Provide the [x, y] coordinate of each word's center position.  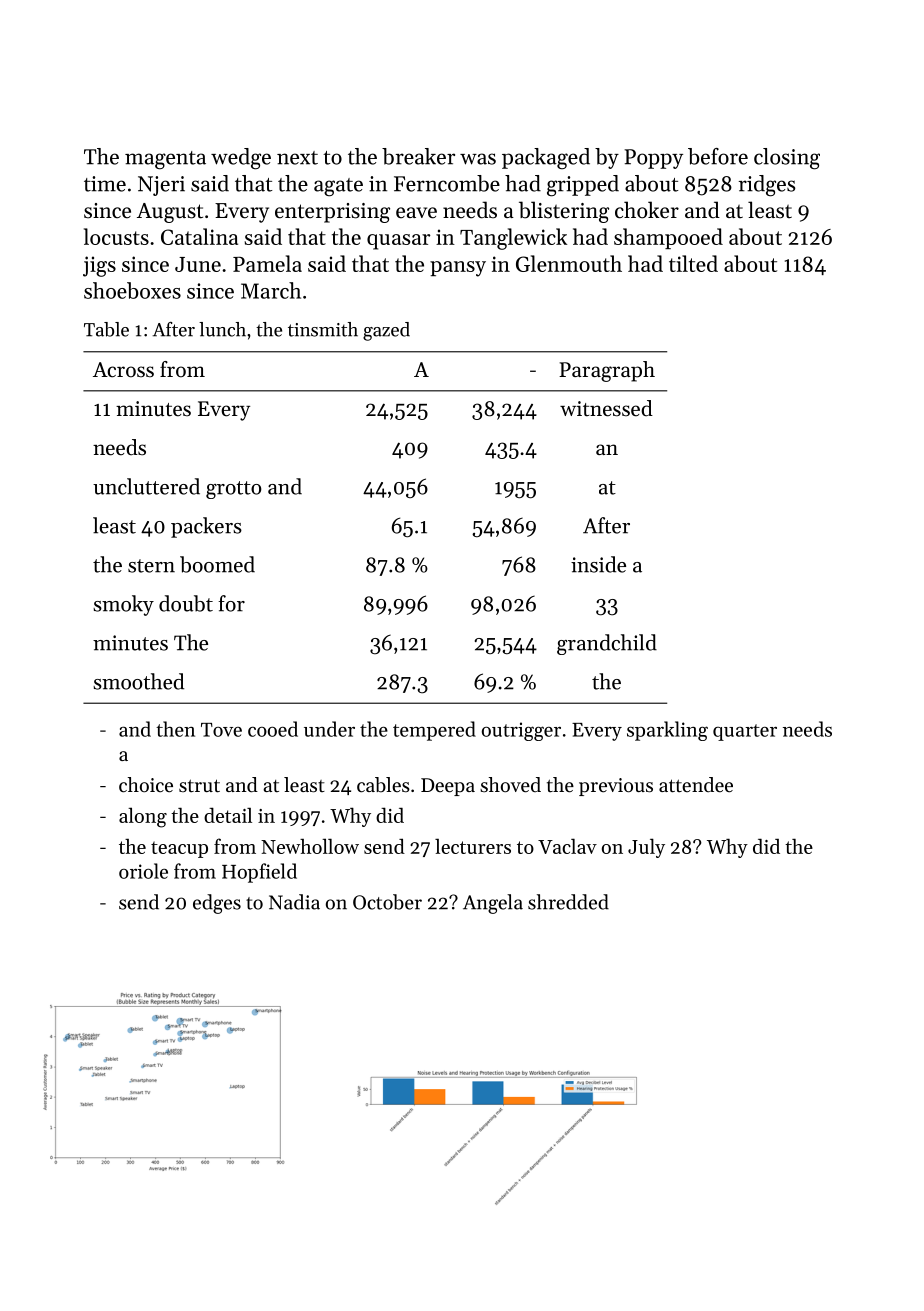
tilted [693, 263]
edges [217, 904]
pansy [458, 269]
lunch [222, 329]
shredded [568, 902]
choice [146, 785]
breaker [418, 156]
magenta [165, 160]
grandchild [607, 644]
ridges [767, 186]
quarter [745, 732]
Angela [493, 904]
